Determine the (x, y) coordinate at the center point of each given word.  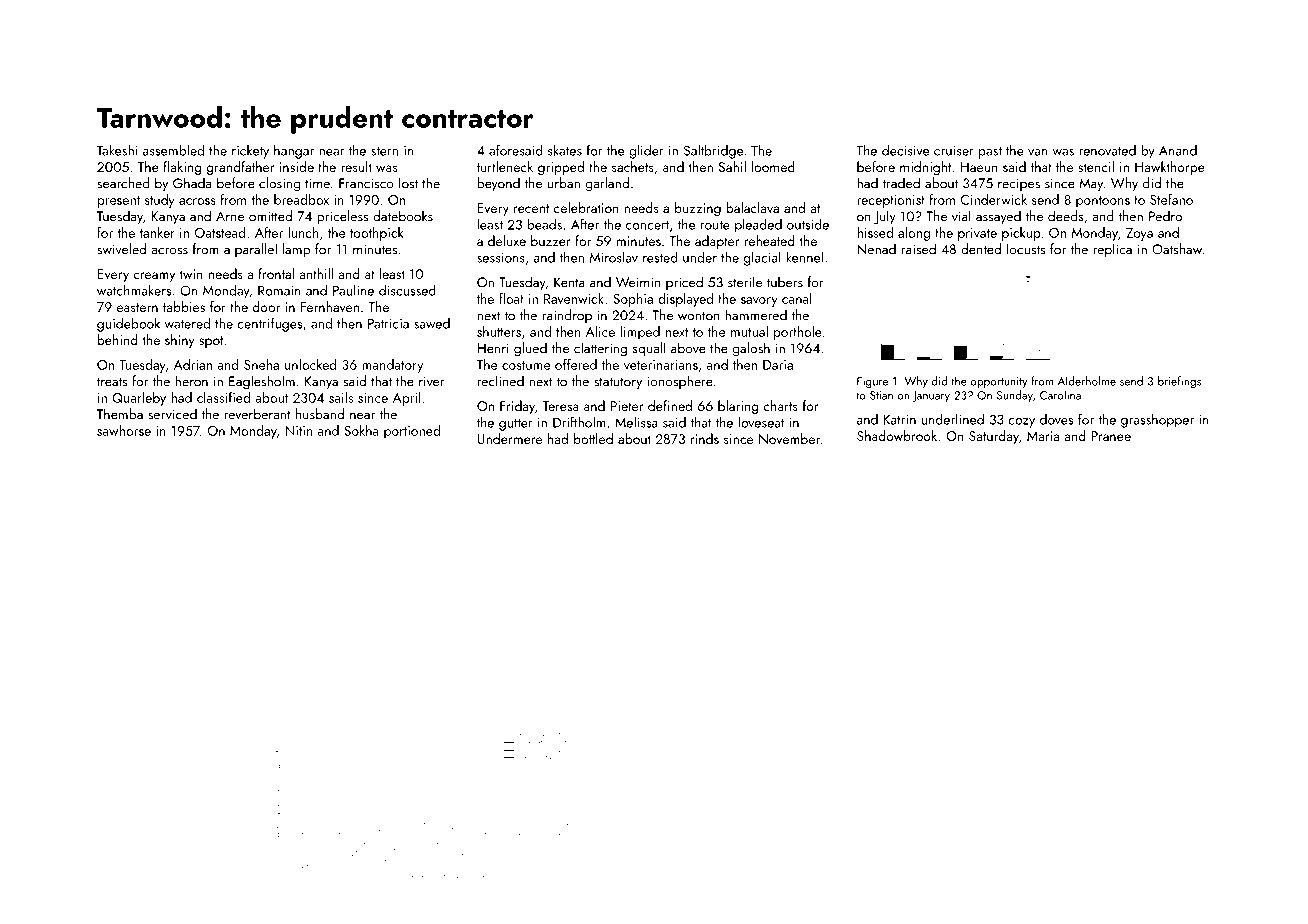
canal (797, 298)
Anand (1178, 150)
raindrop (567, 316)
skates (565, 150)
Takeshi (117, 150)
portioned (412, 432)
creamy (154, 277)
